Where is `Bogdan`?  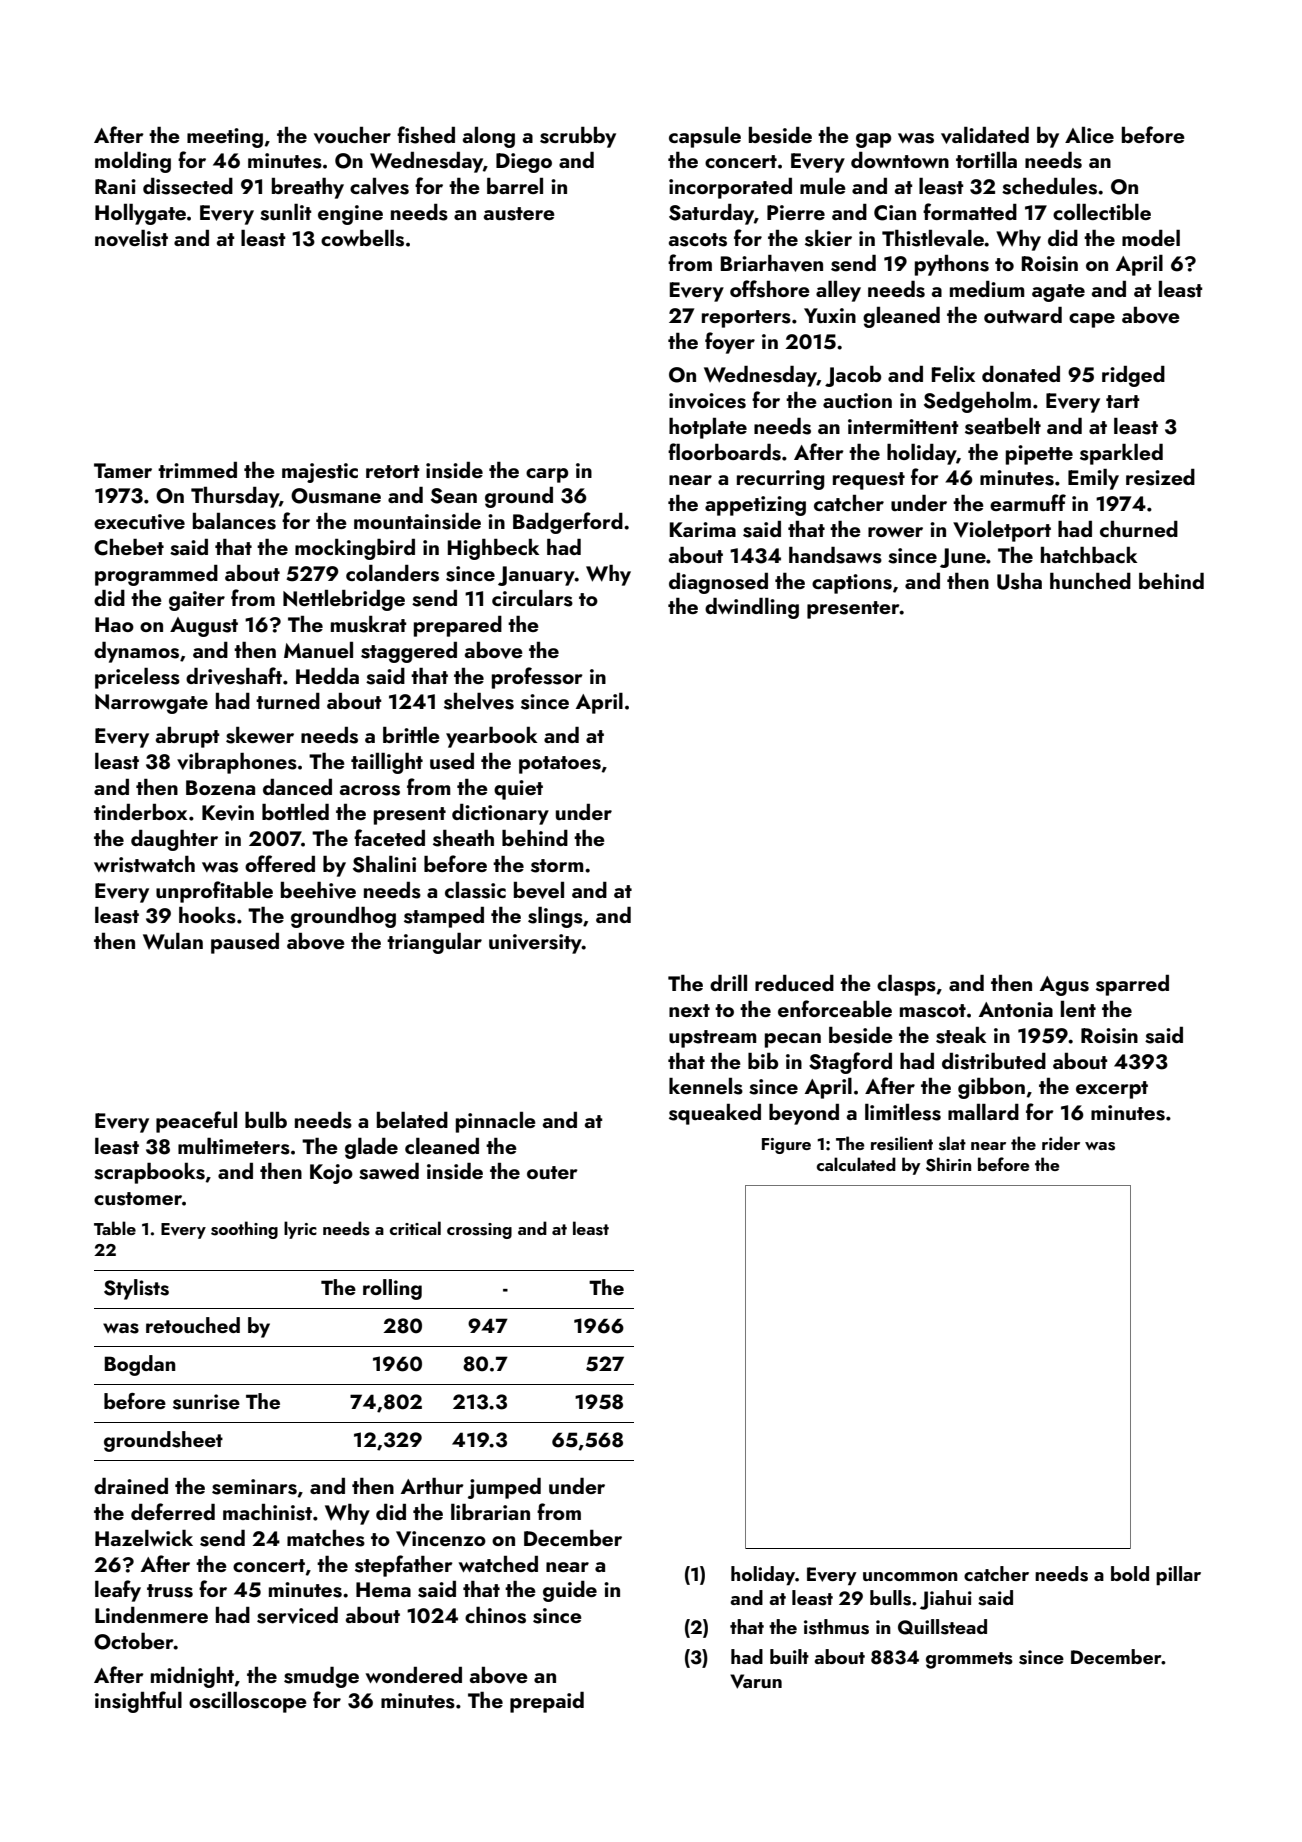 Bogdan is located at coordinates (140, 1365).
